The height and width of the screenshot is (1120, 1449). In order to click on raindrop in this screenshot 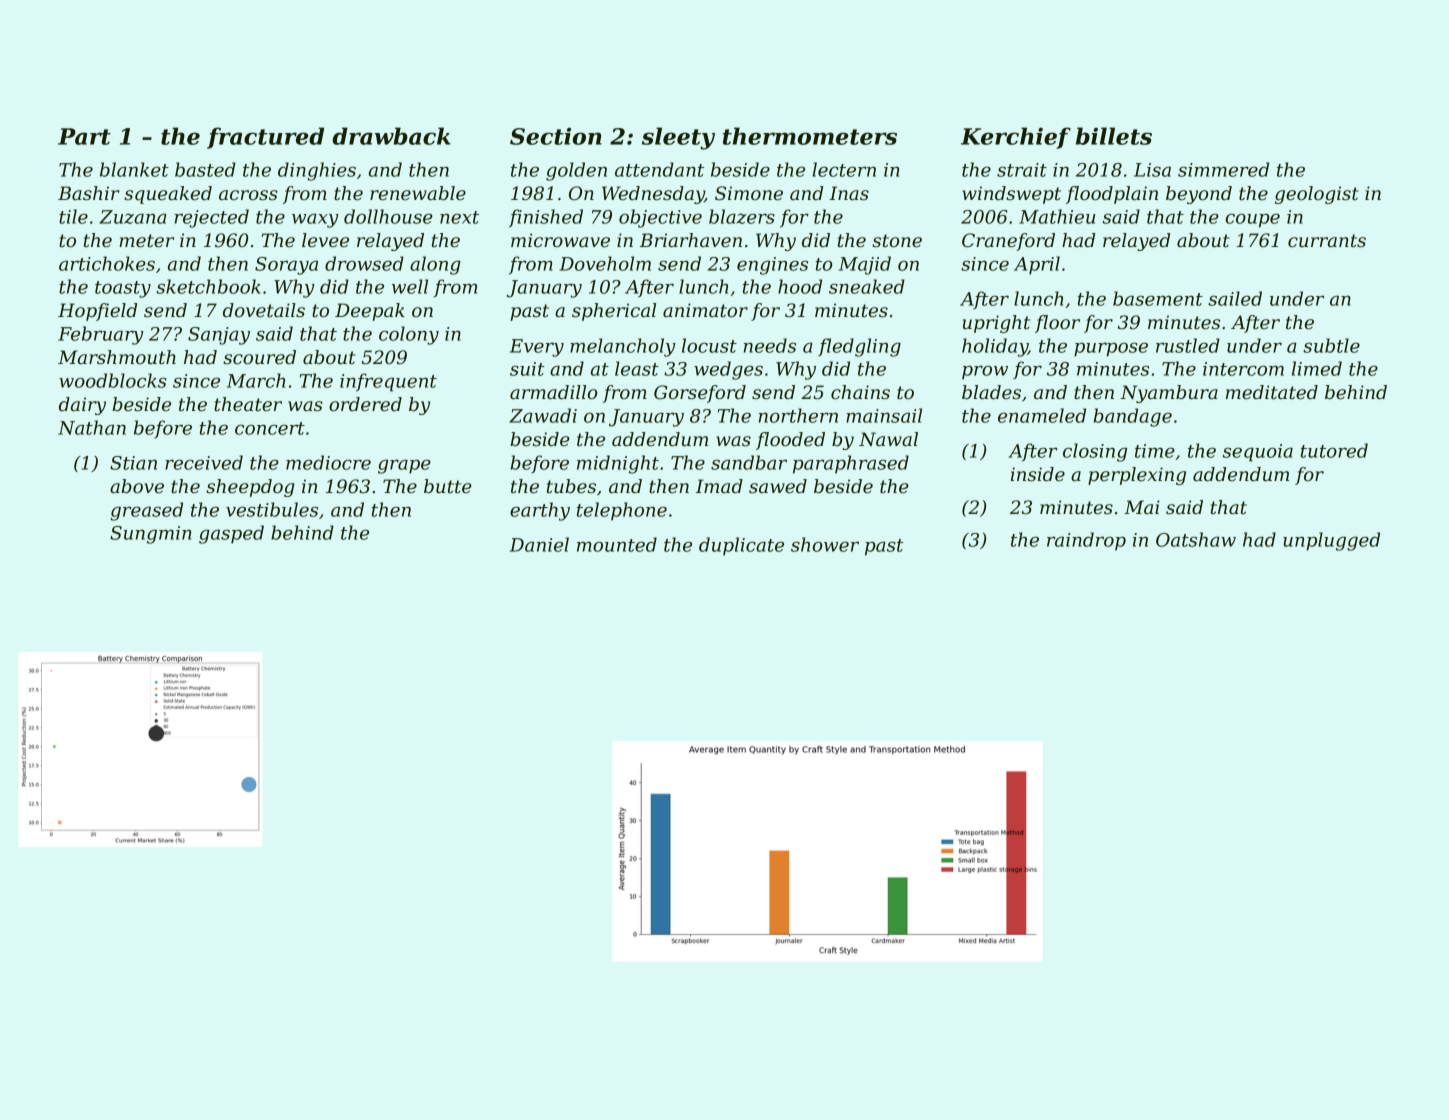, I will do `click(1086, 541)`.
